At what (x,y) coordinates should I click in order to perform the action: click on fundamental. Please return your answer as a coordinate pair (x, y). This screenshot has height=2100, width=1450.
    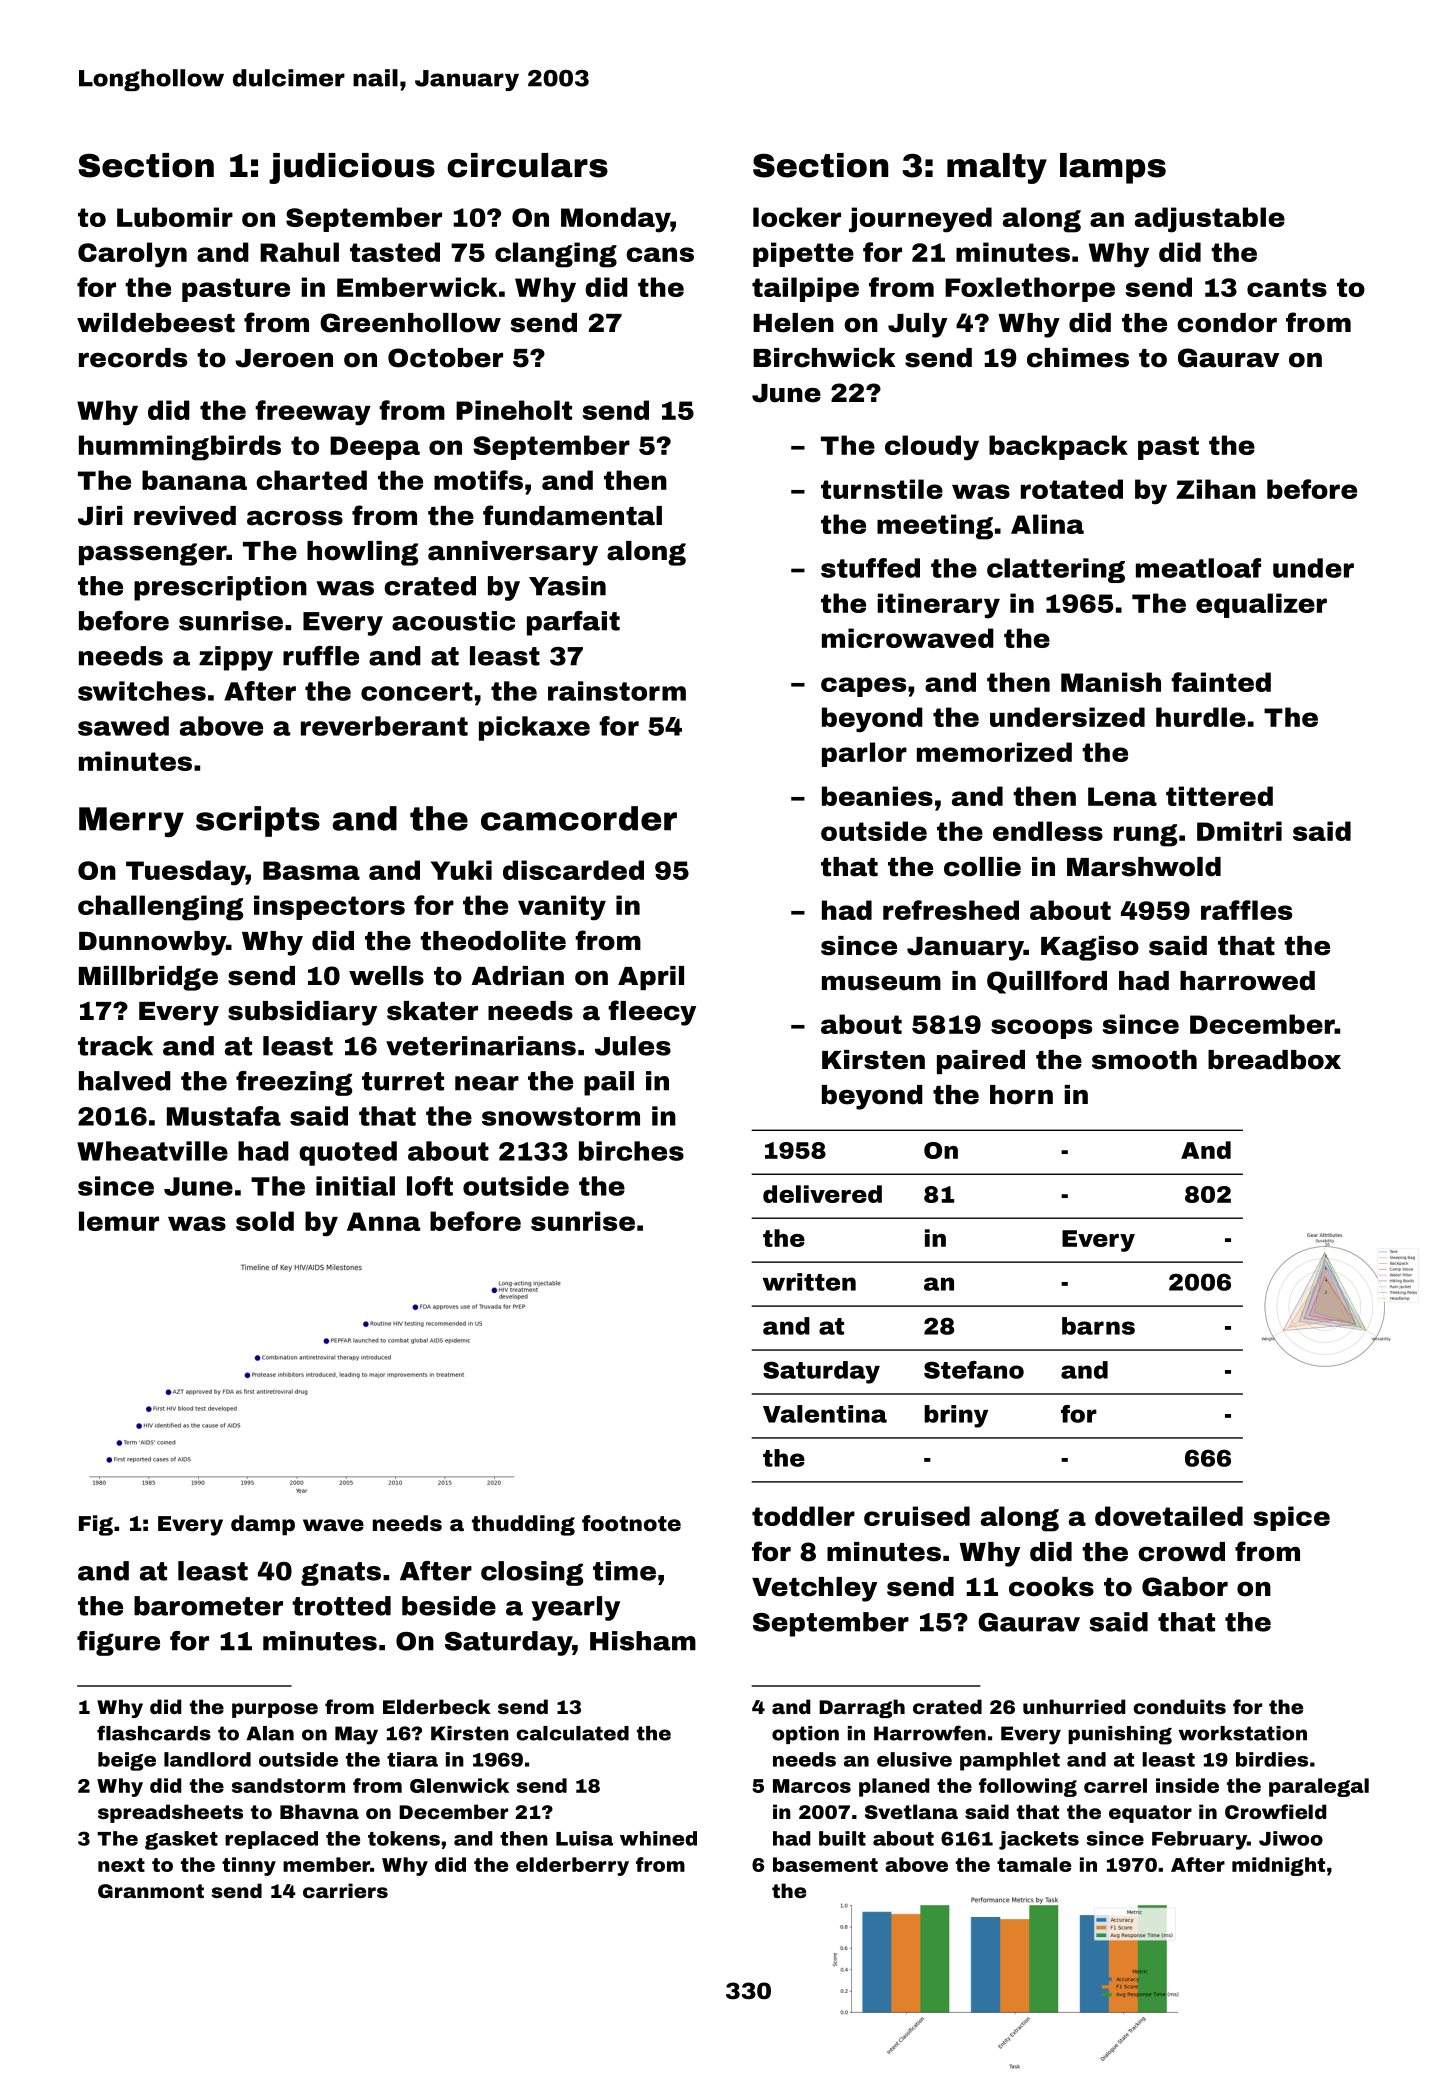
    Looking at the image, I should click on (572, 515).
